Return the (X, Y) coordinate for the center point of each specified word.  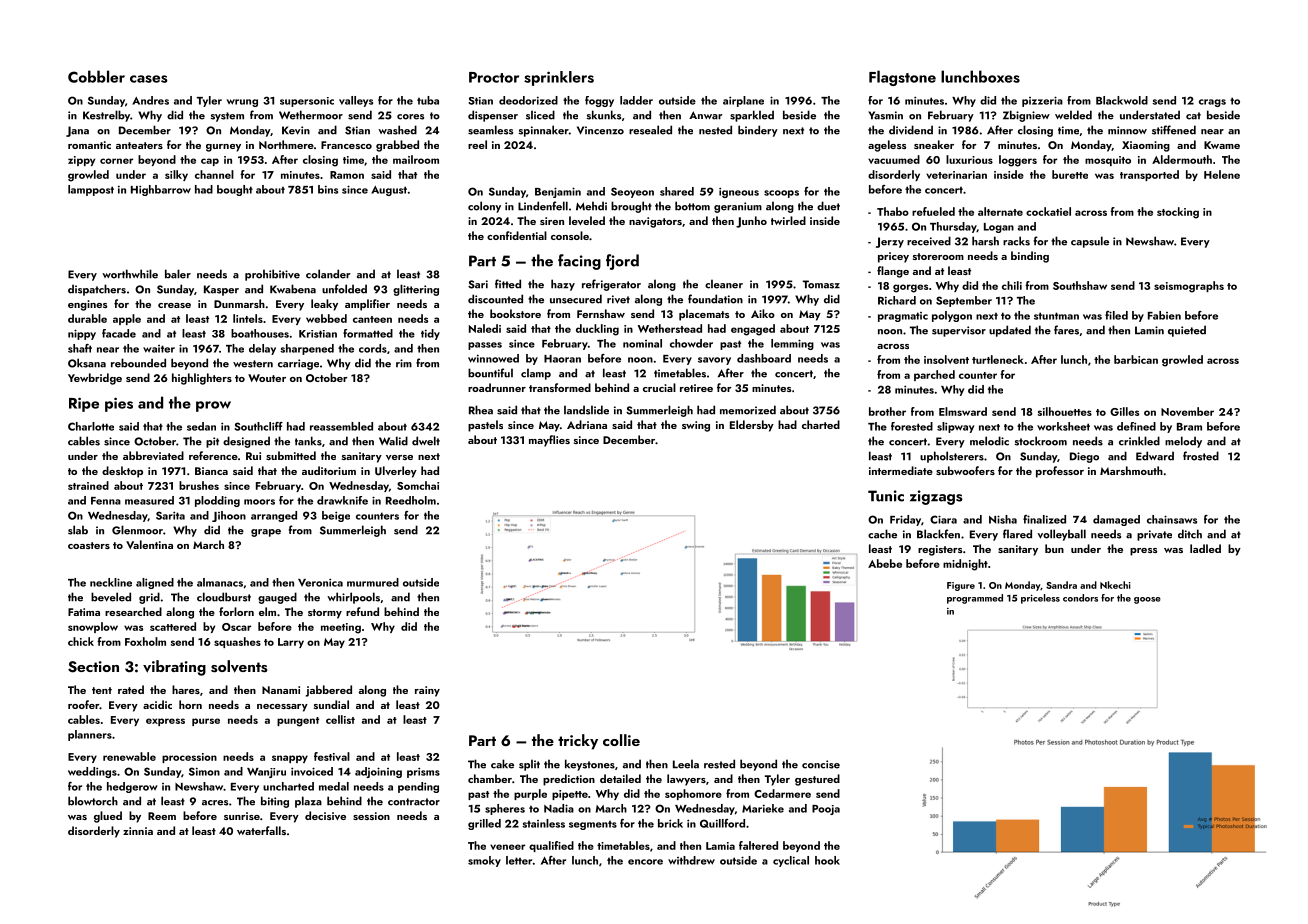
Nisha (1003, 519)
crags (1212, 103)
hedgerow (132, 787)
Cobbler (96, 76)
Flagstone (902, 78)
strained (88, 485)
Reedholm (411, 500)
